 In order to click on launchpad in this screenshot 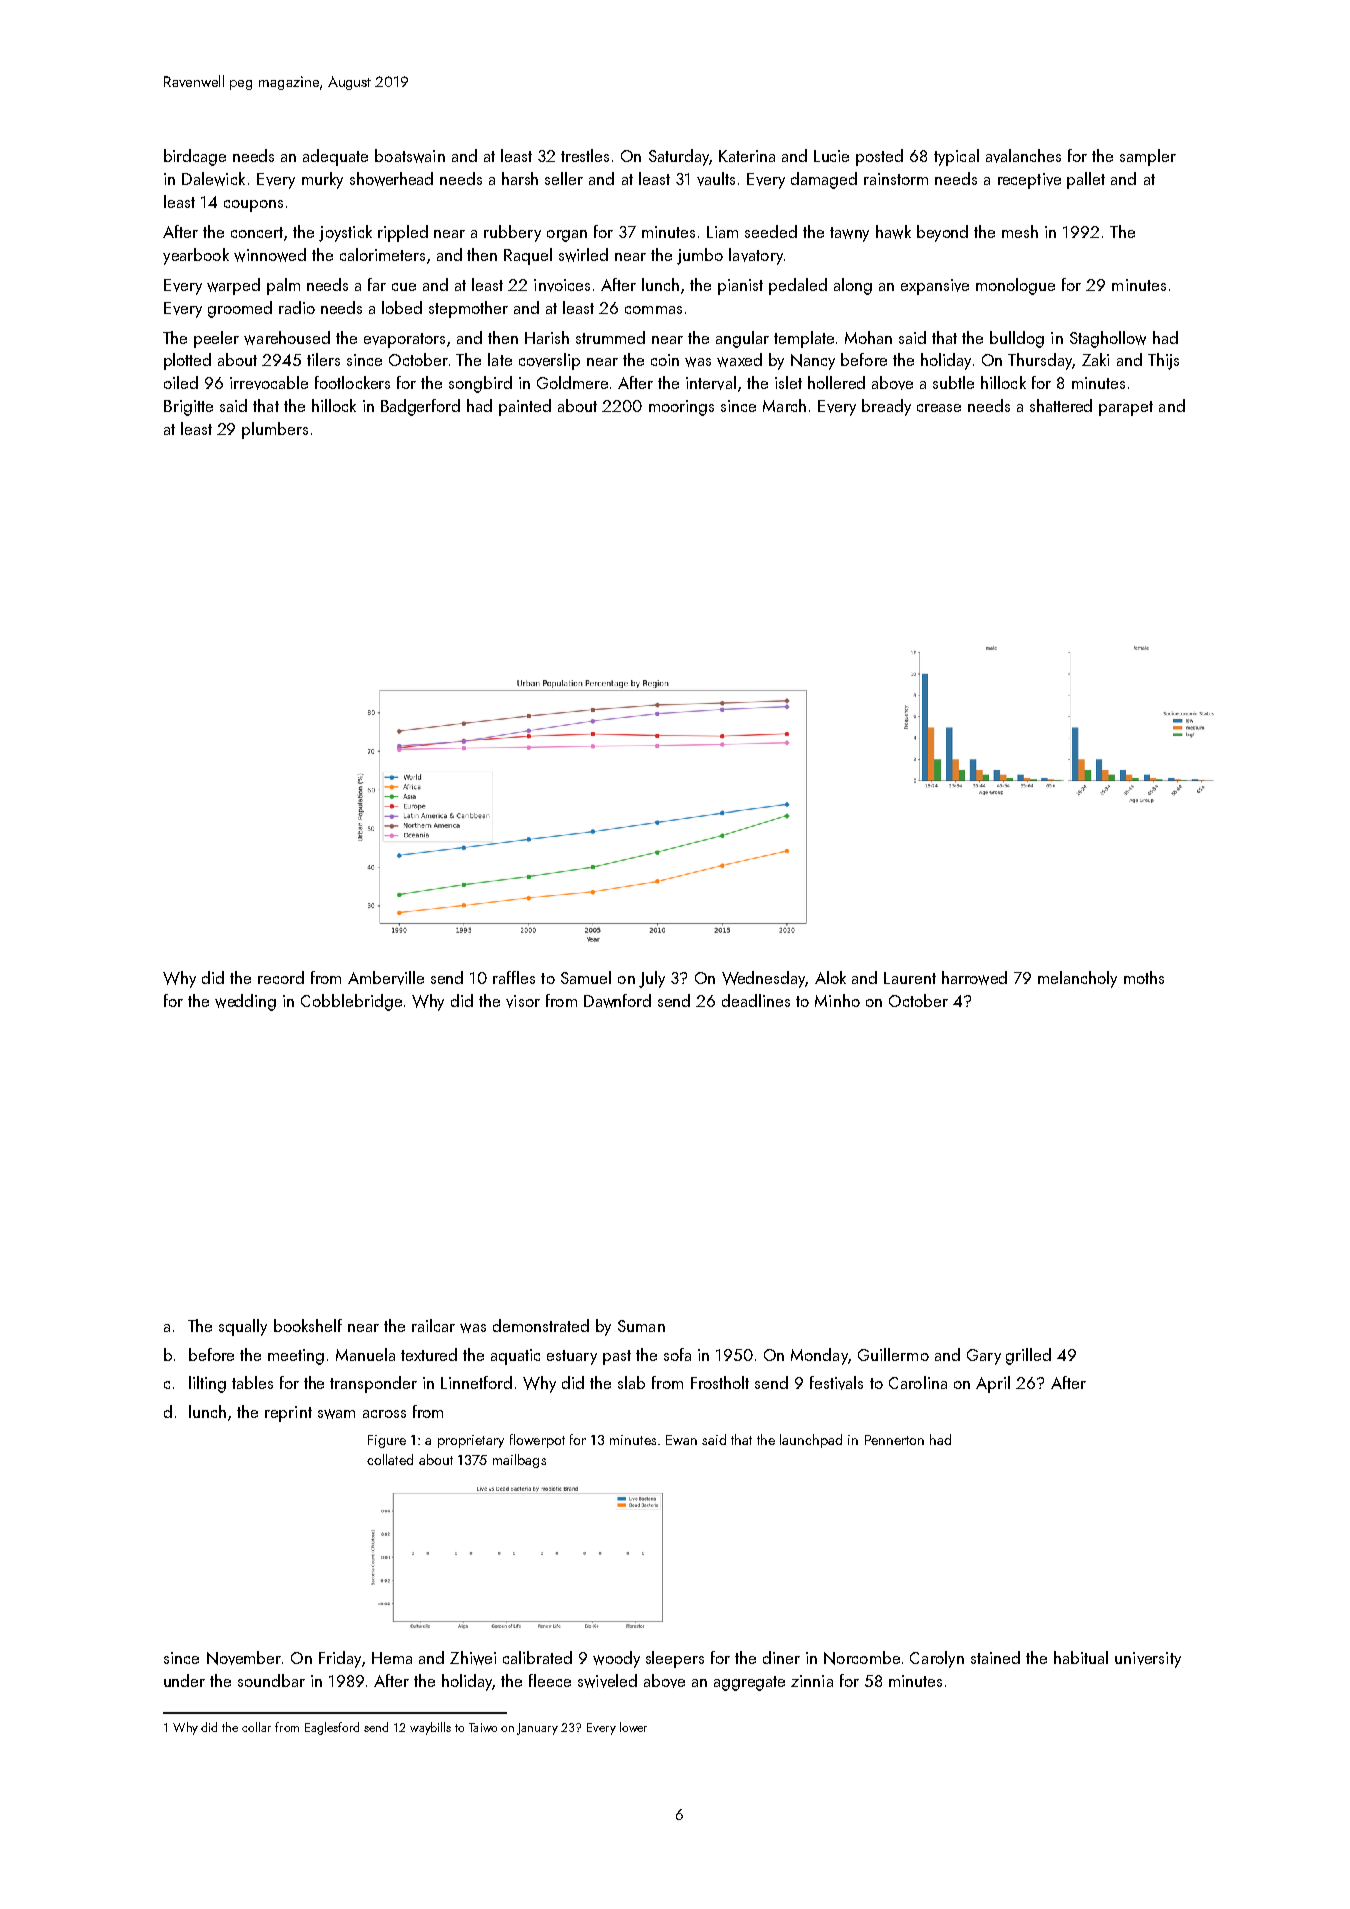, I will do `click(811, 1441)`.
